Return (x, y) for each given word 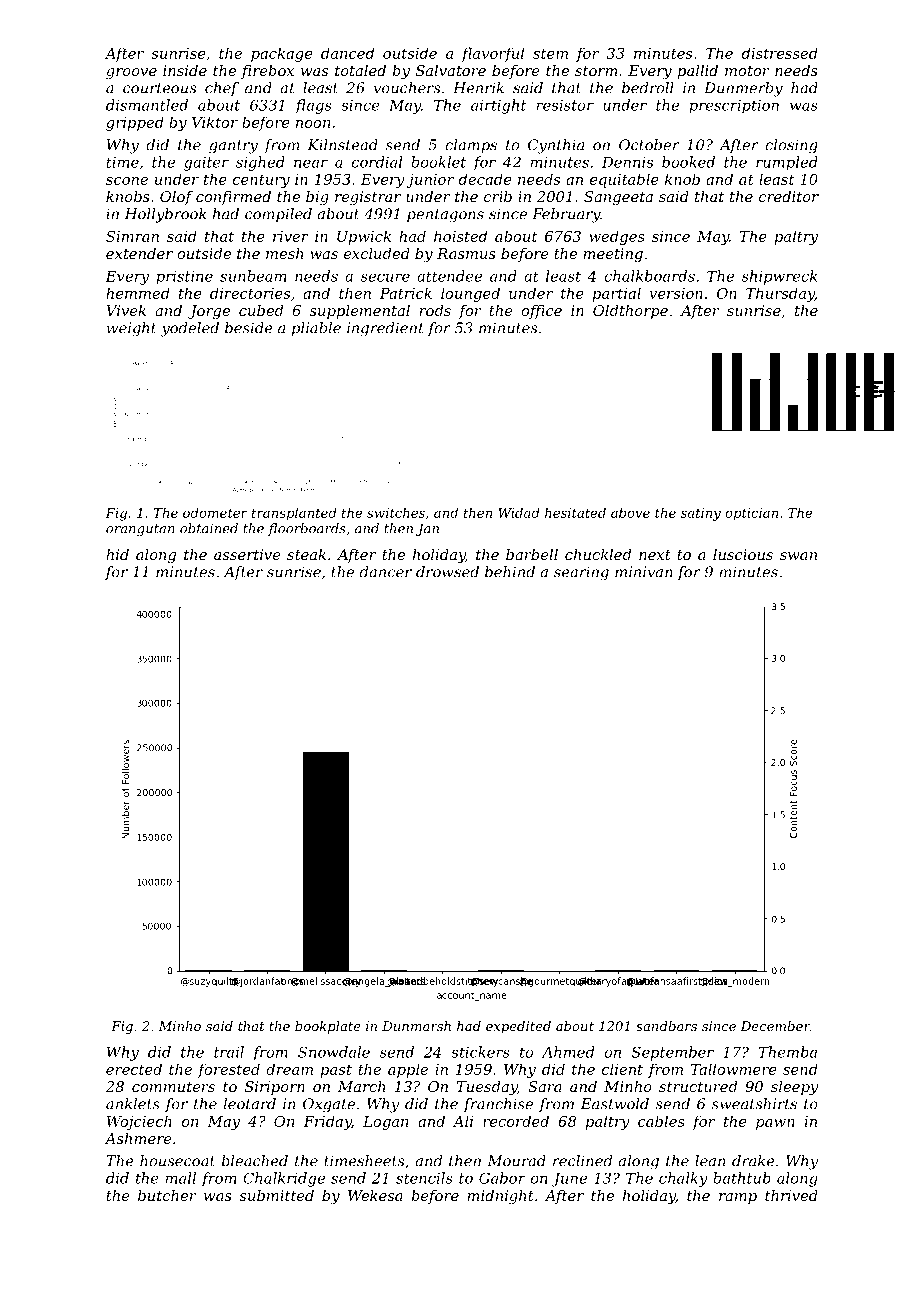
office (541, 312)
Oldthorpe (630, 312)
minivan (644, 572)
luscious (743, 554)
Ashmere (138, 1138)
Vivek (126, 310)
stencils (424, 1178)
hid (117, 554)
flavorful (492, 54)
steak (306, 554)
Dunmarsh (416, 1026)
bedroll (648, 88)
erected (134, 1069)
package (281, 54)
